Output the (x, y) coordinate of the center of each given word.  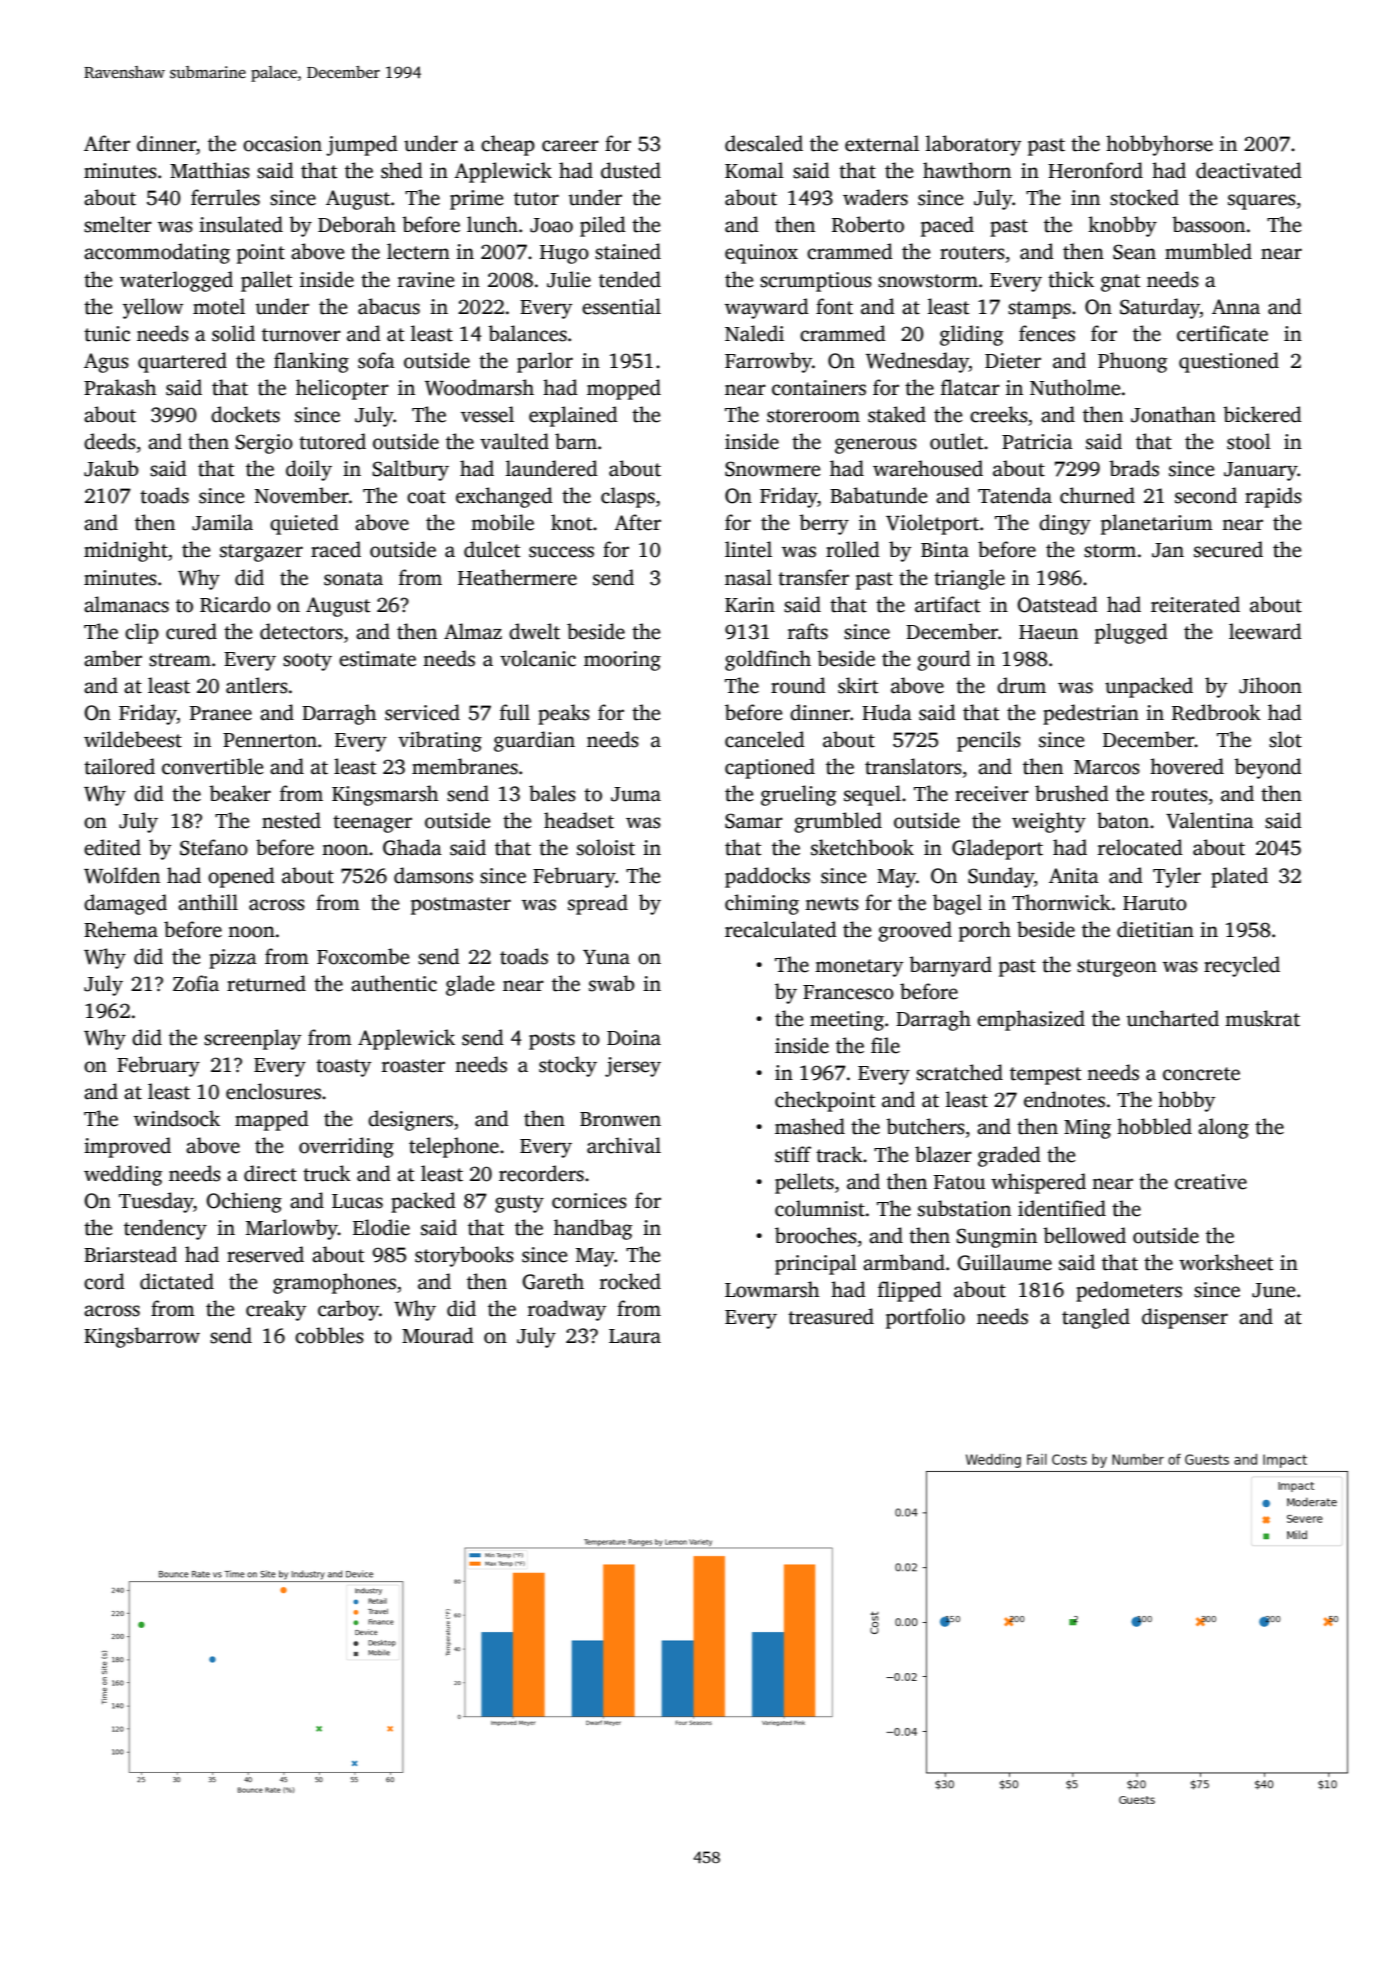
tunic (107, 334)
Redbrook (1216, 712)
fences (1047, 333)
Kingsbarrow (142, 1337)
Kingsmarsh (385, 795)
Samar (754, 821)
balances (527, 333)
